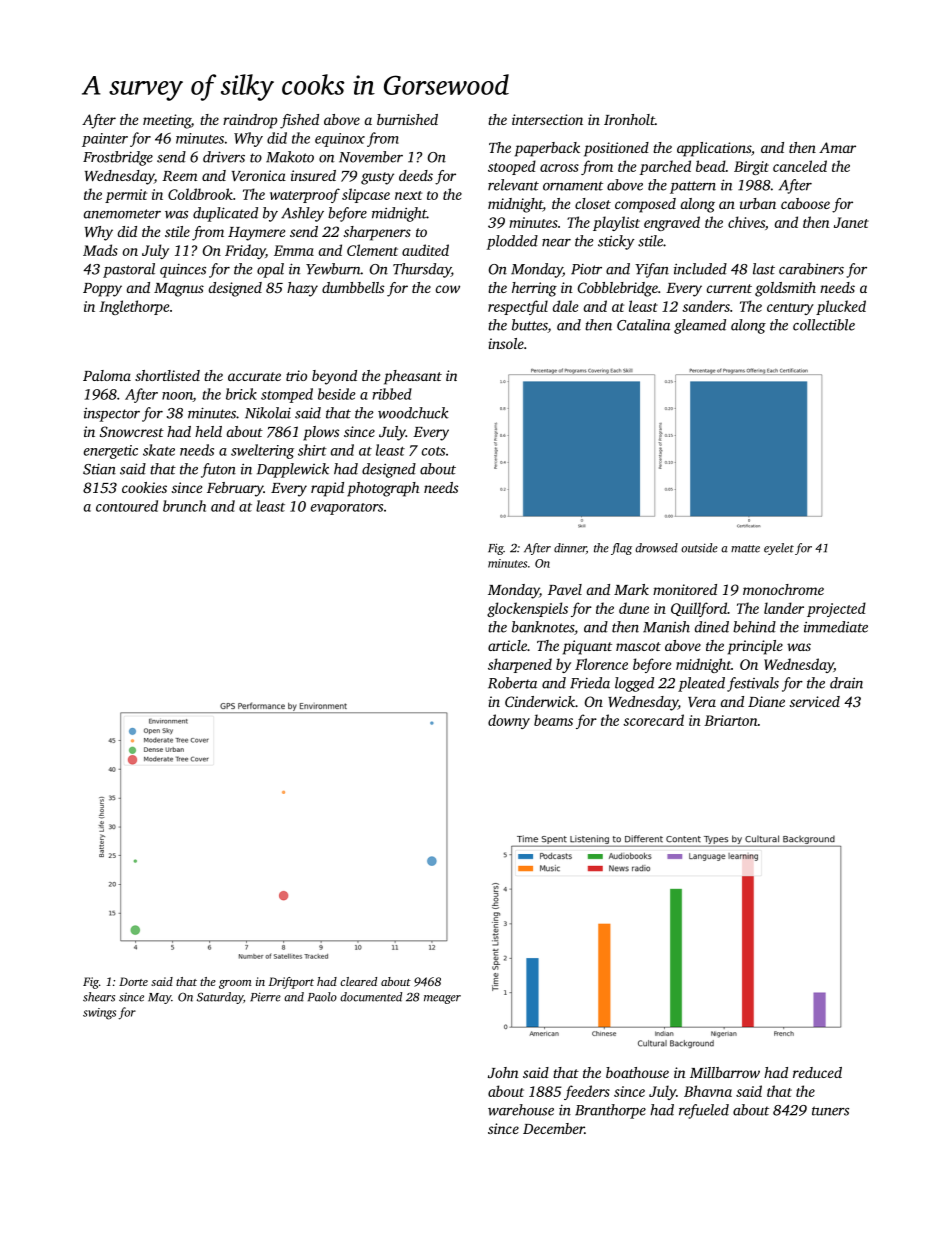 Image resolution: width=952 pixels, height=1233 pixels. What do you see at coordinates (433, 451) in the screenshot?
I see `cots` at bounding box center [433, 451].
